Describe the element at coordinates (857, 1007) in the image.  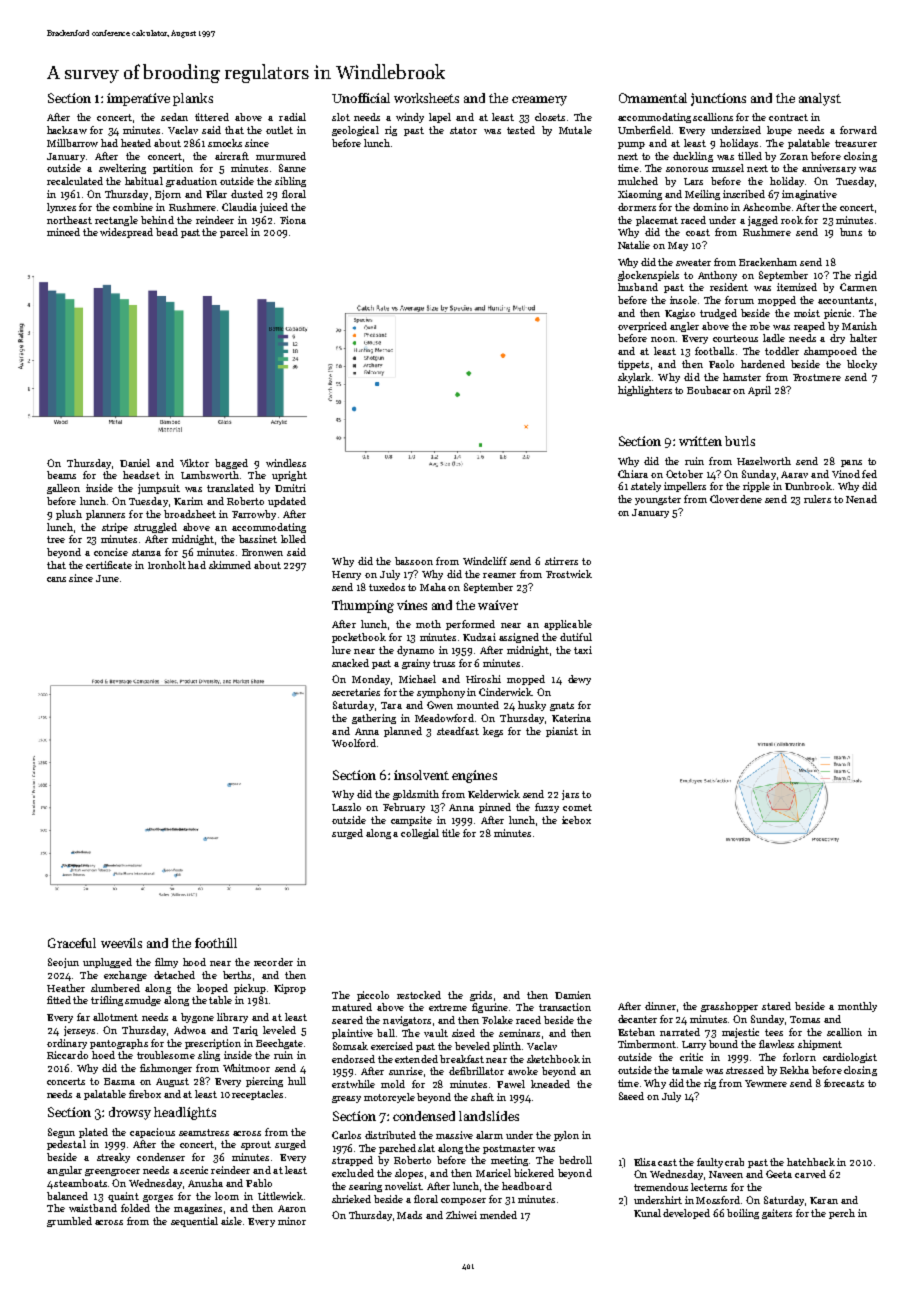
I see `monthly` at that location.
